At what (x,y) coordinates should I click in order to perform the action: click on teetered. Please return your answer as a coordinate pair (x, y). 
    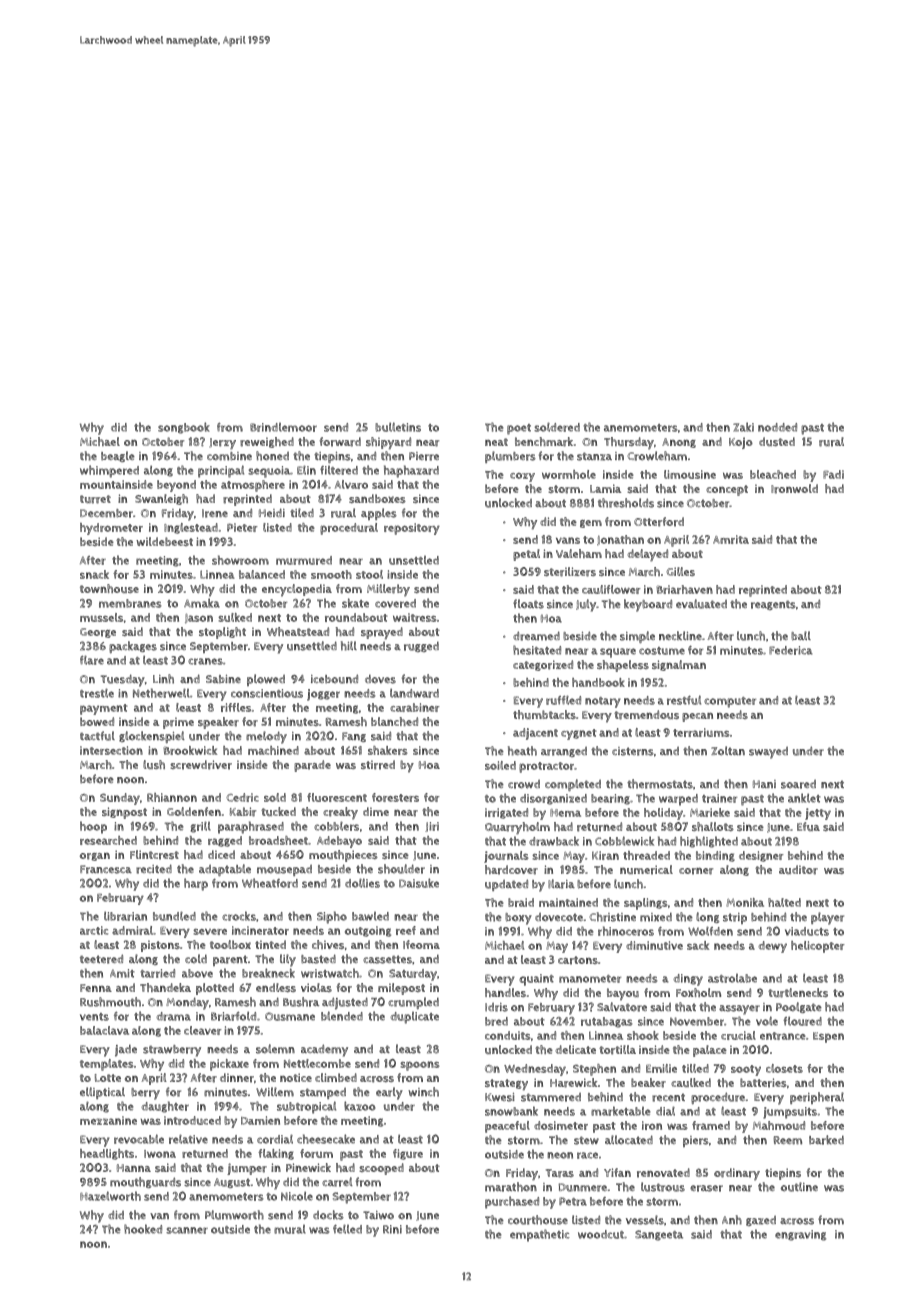
    Looking at the image, I should click on (101, 959).
